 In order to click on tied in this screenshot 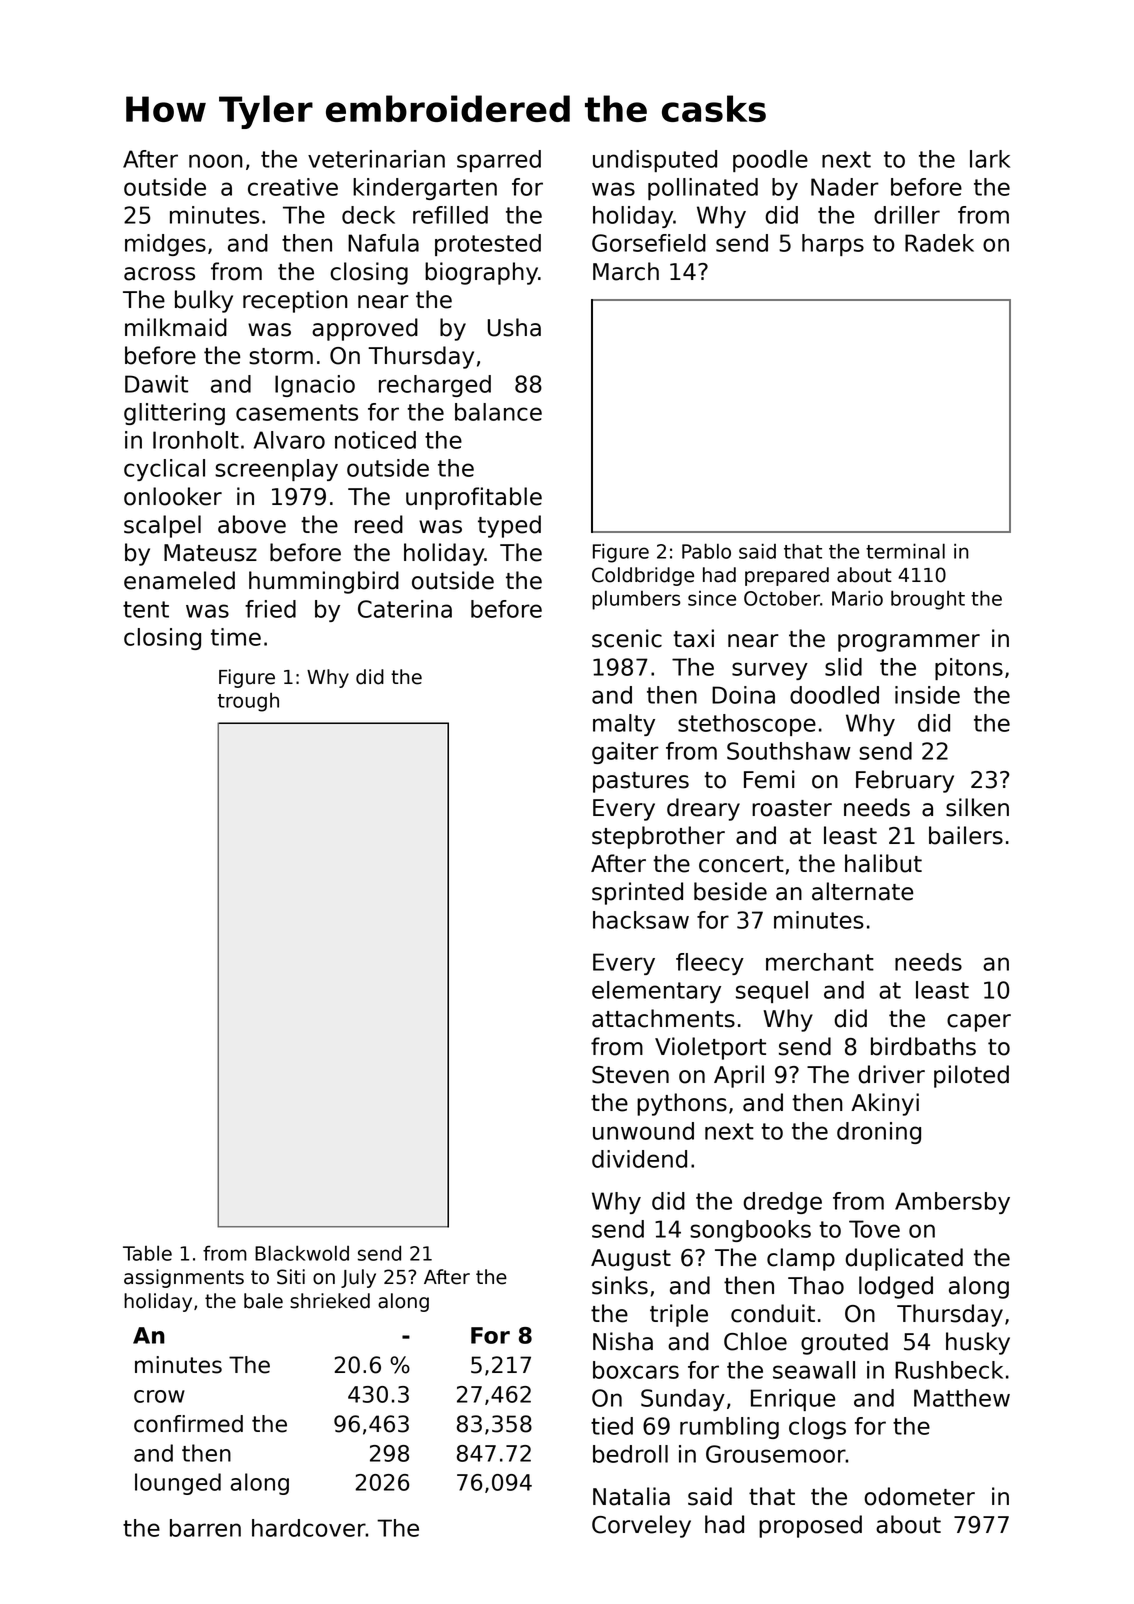, I will do `click(612, 1426)`.
